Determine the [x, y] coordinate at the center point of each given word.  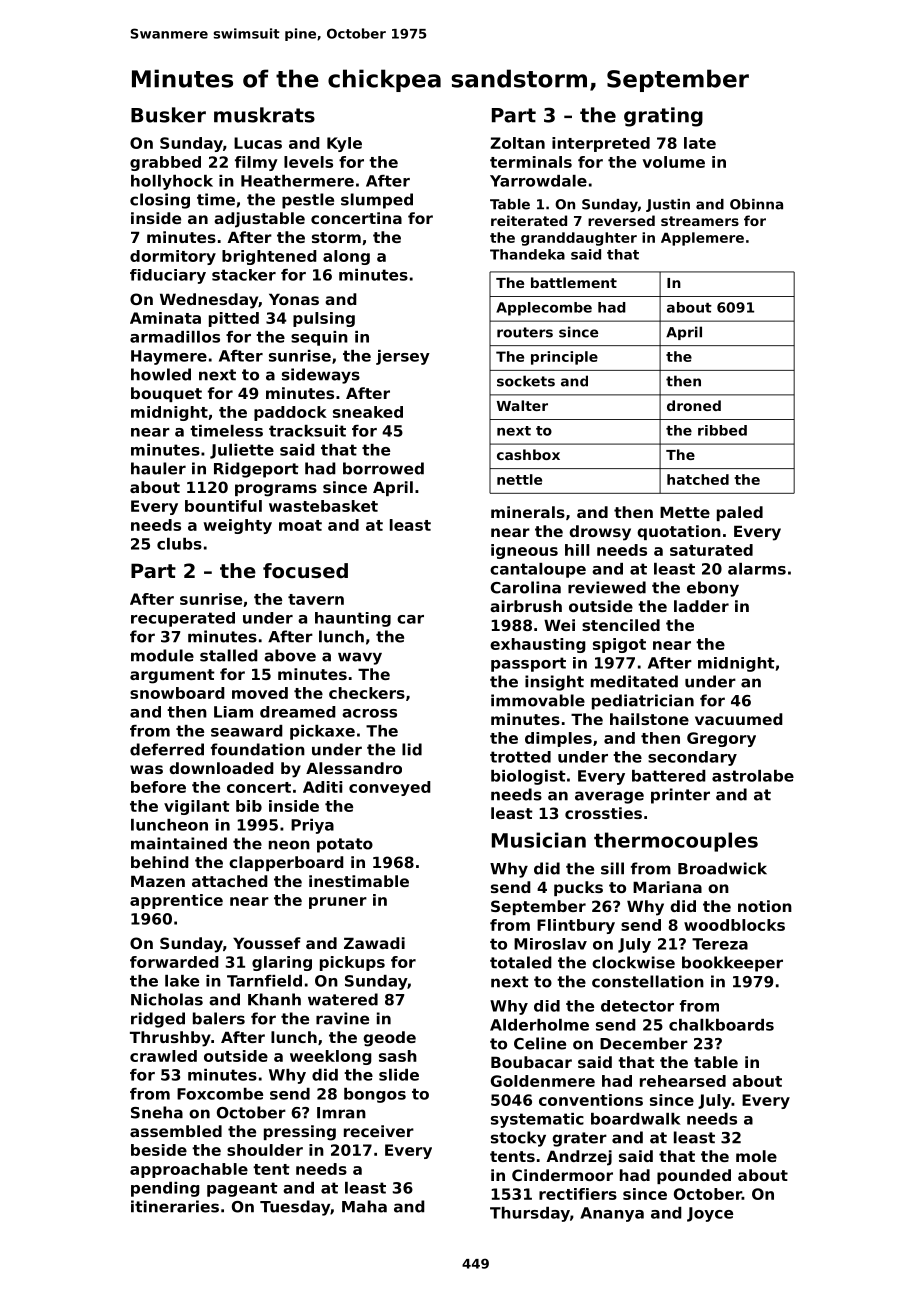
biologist [528, 777]
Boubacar [531, 1062]
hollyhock [172, 182]
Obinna [756, 204]
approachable [189, 1170]
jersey [403, 357]
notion [765, 906]
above [290, 655]
